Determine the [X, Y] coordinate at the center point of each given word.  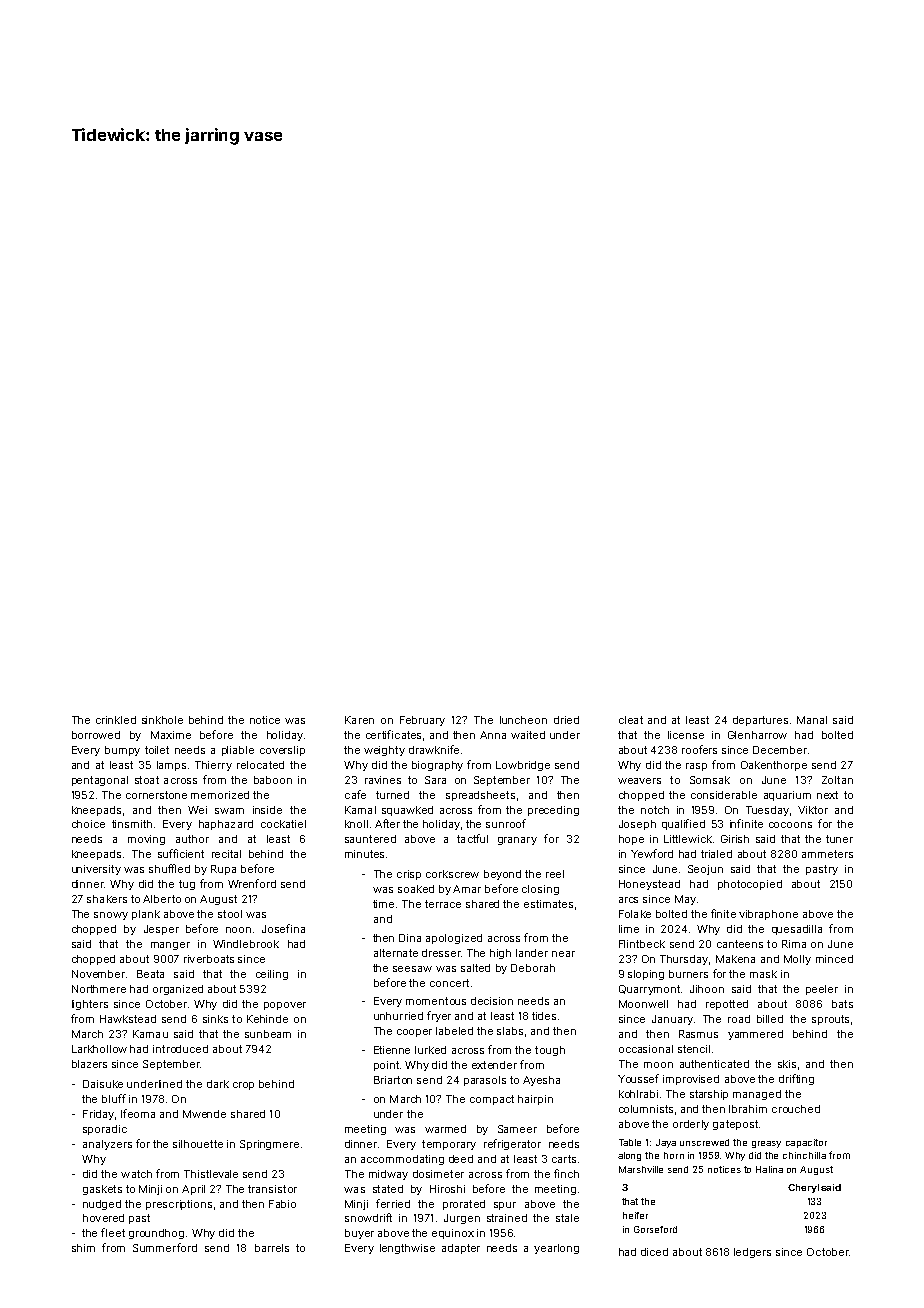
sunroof [506, 823]
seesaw [412, 969]
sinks [215, 1019]
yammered [755, 1035]
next [827, 795]
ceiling [272, 975]
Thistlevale [211, 1174]
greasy [766, 1144]
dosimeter [438, 1174]
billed [770, 1019]
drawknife [434, 749]
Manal [812, 720]
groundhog [156, 1234]
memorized [220, 795]
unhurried [398, 1016]
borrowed [96, 735]
